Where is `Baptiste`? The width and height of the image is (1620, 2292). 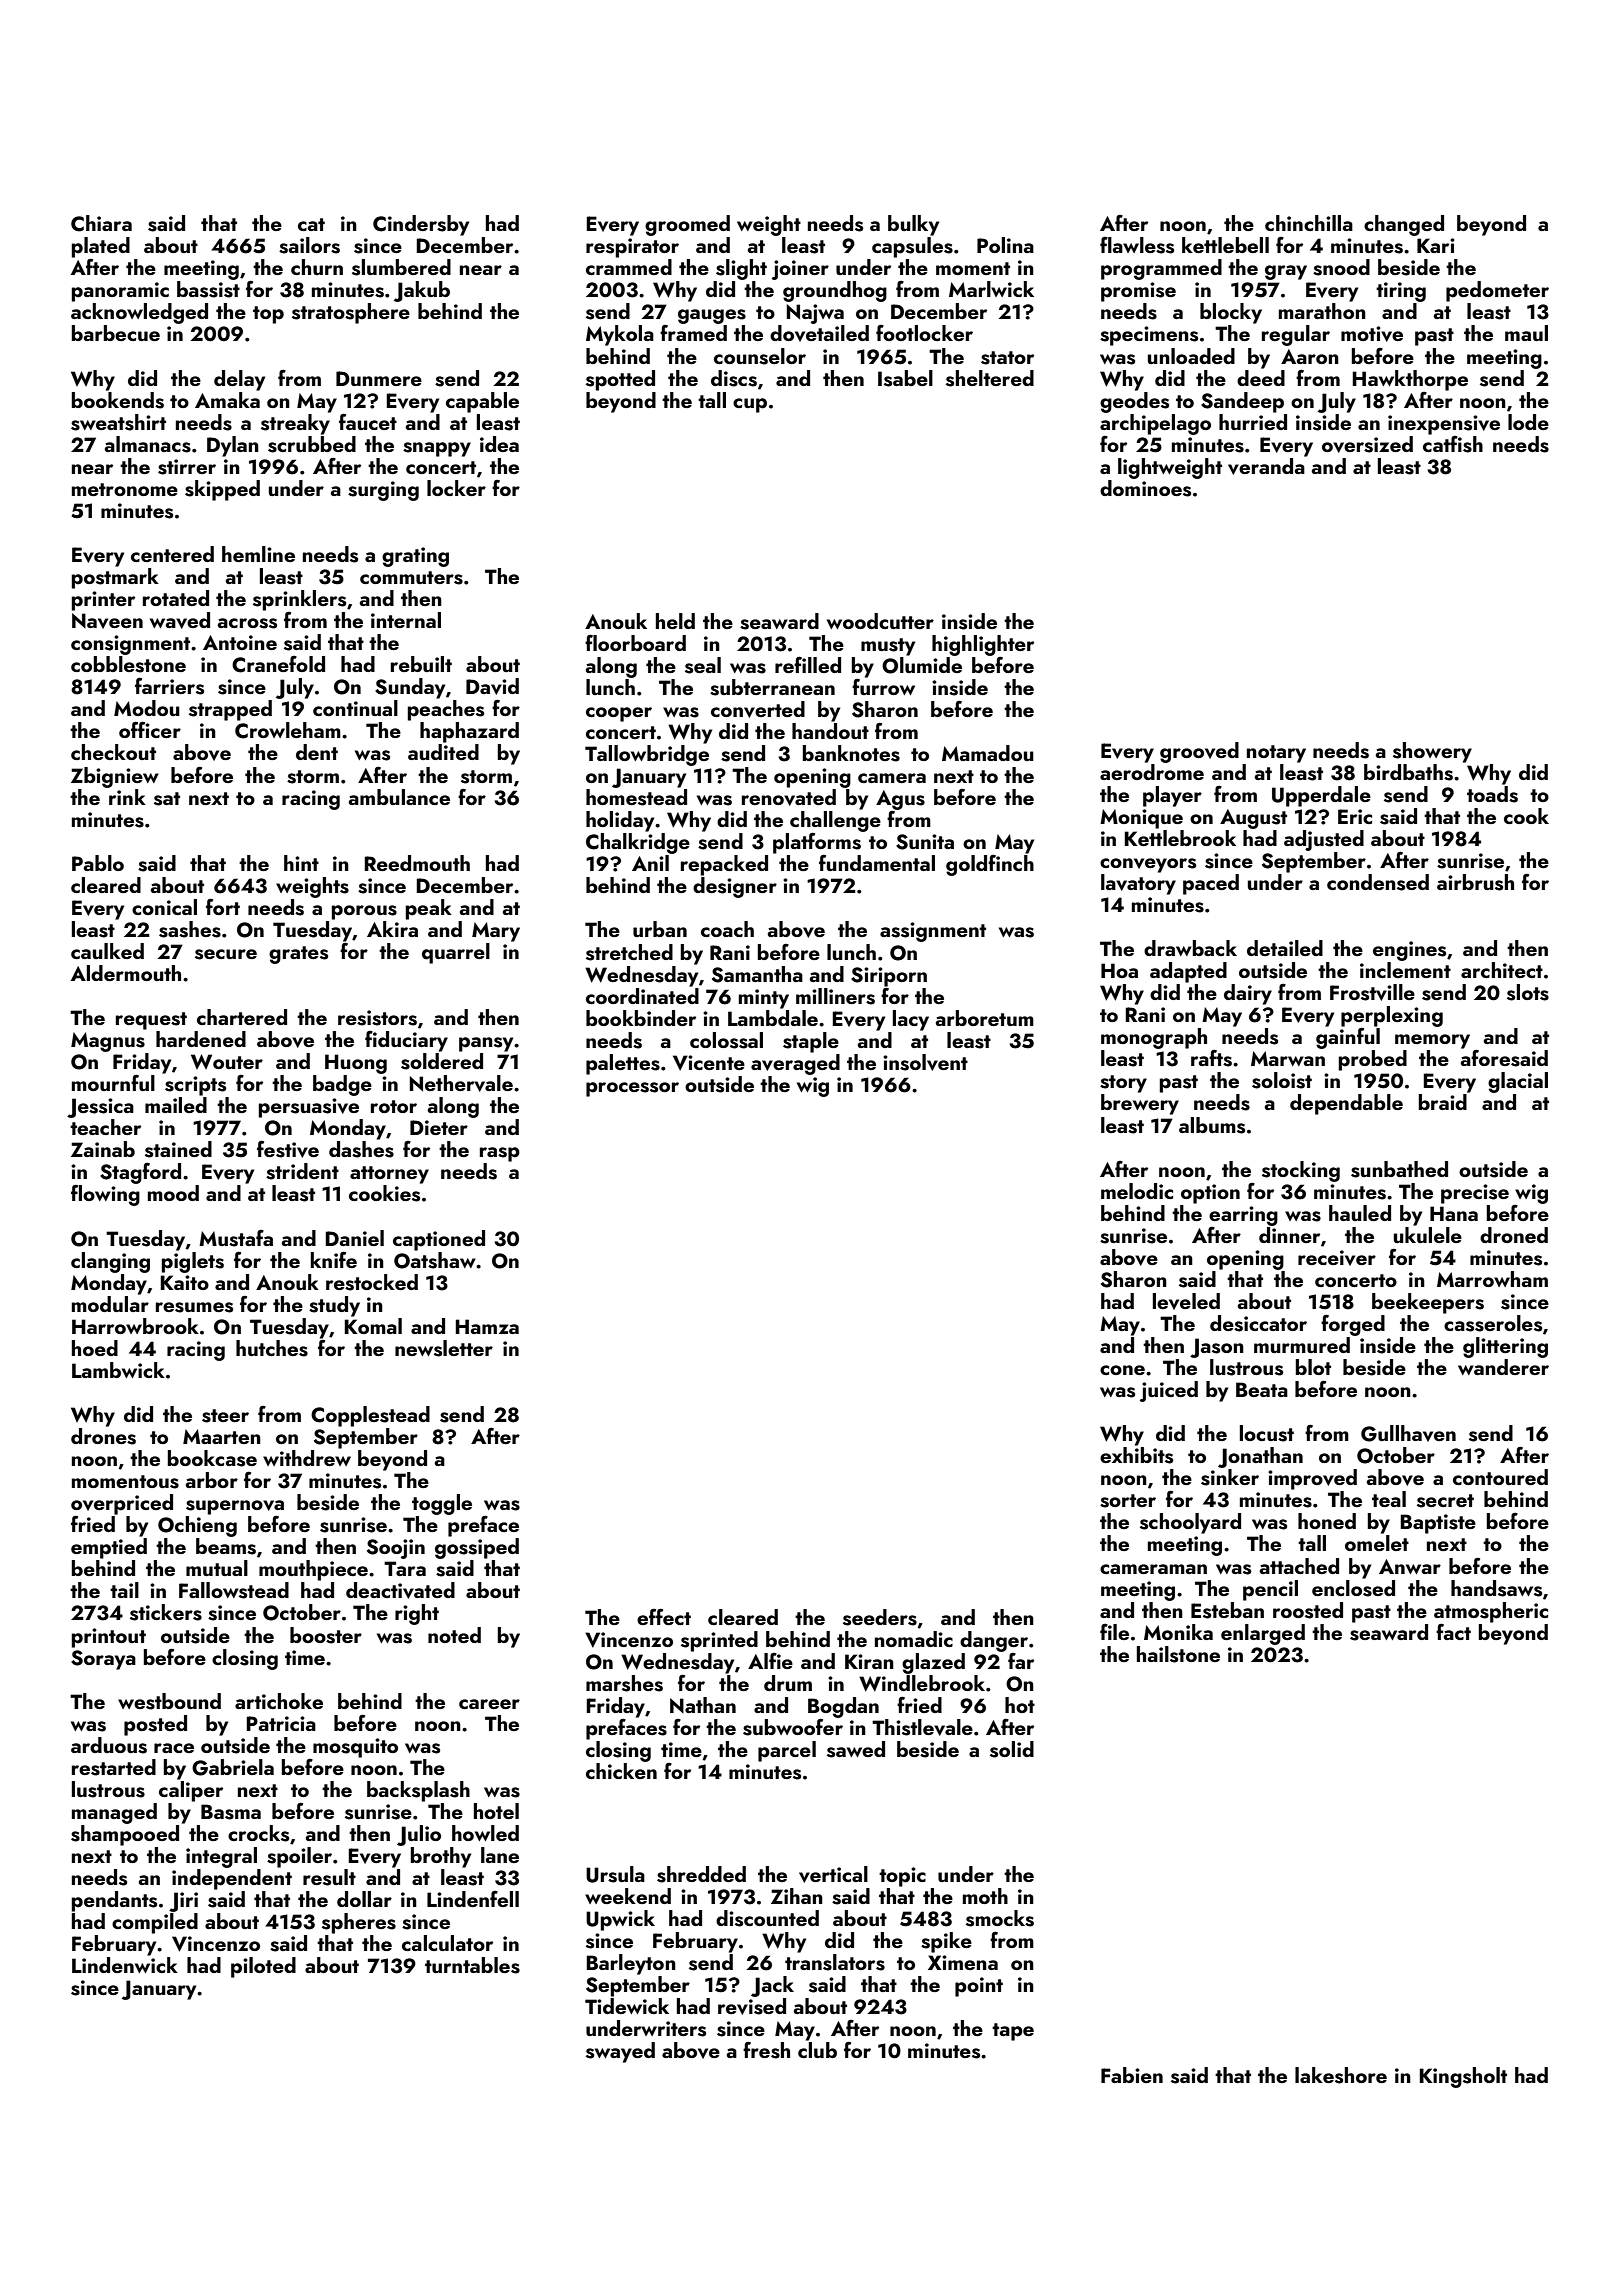 Baptiste is located at coordinates (1438, 1524).
